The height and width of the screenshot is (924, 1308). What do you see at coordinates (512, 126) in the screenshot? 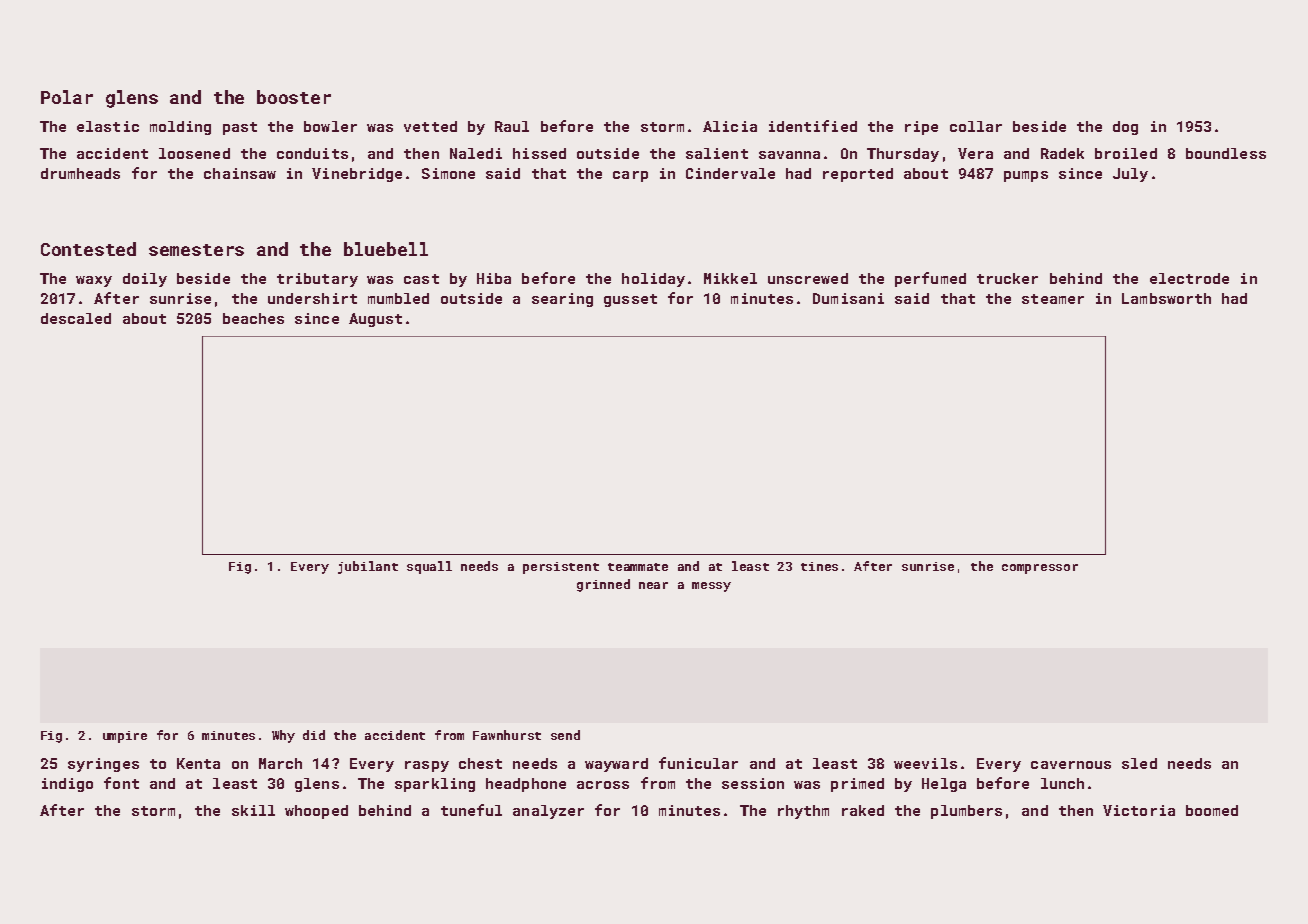
I see `Raul` at bounding box center [512, 126].
